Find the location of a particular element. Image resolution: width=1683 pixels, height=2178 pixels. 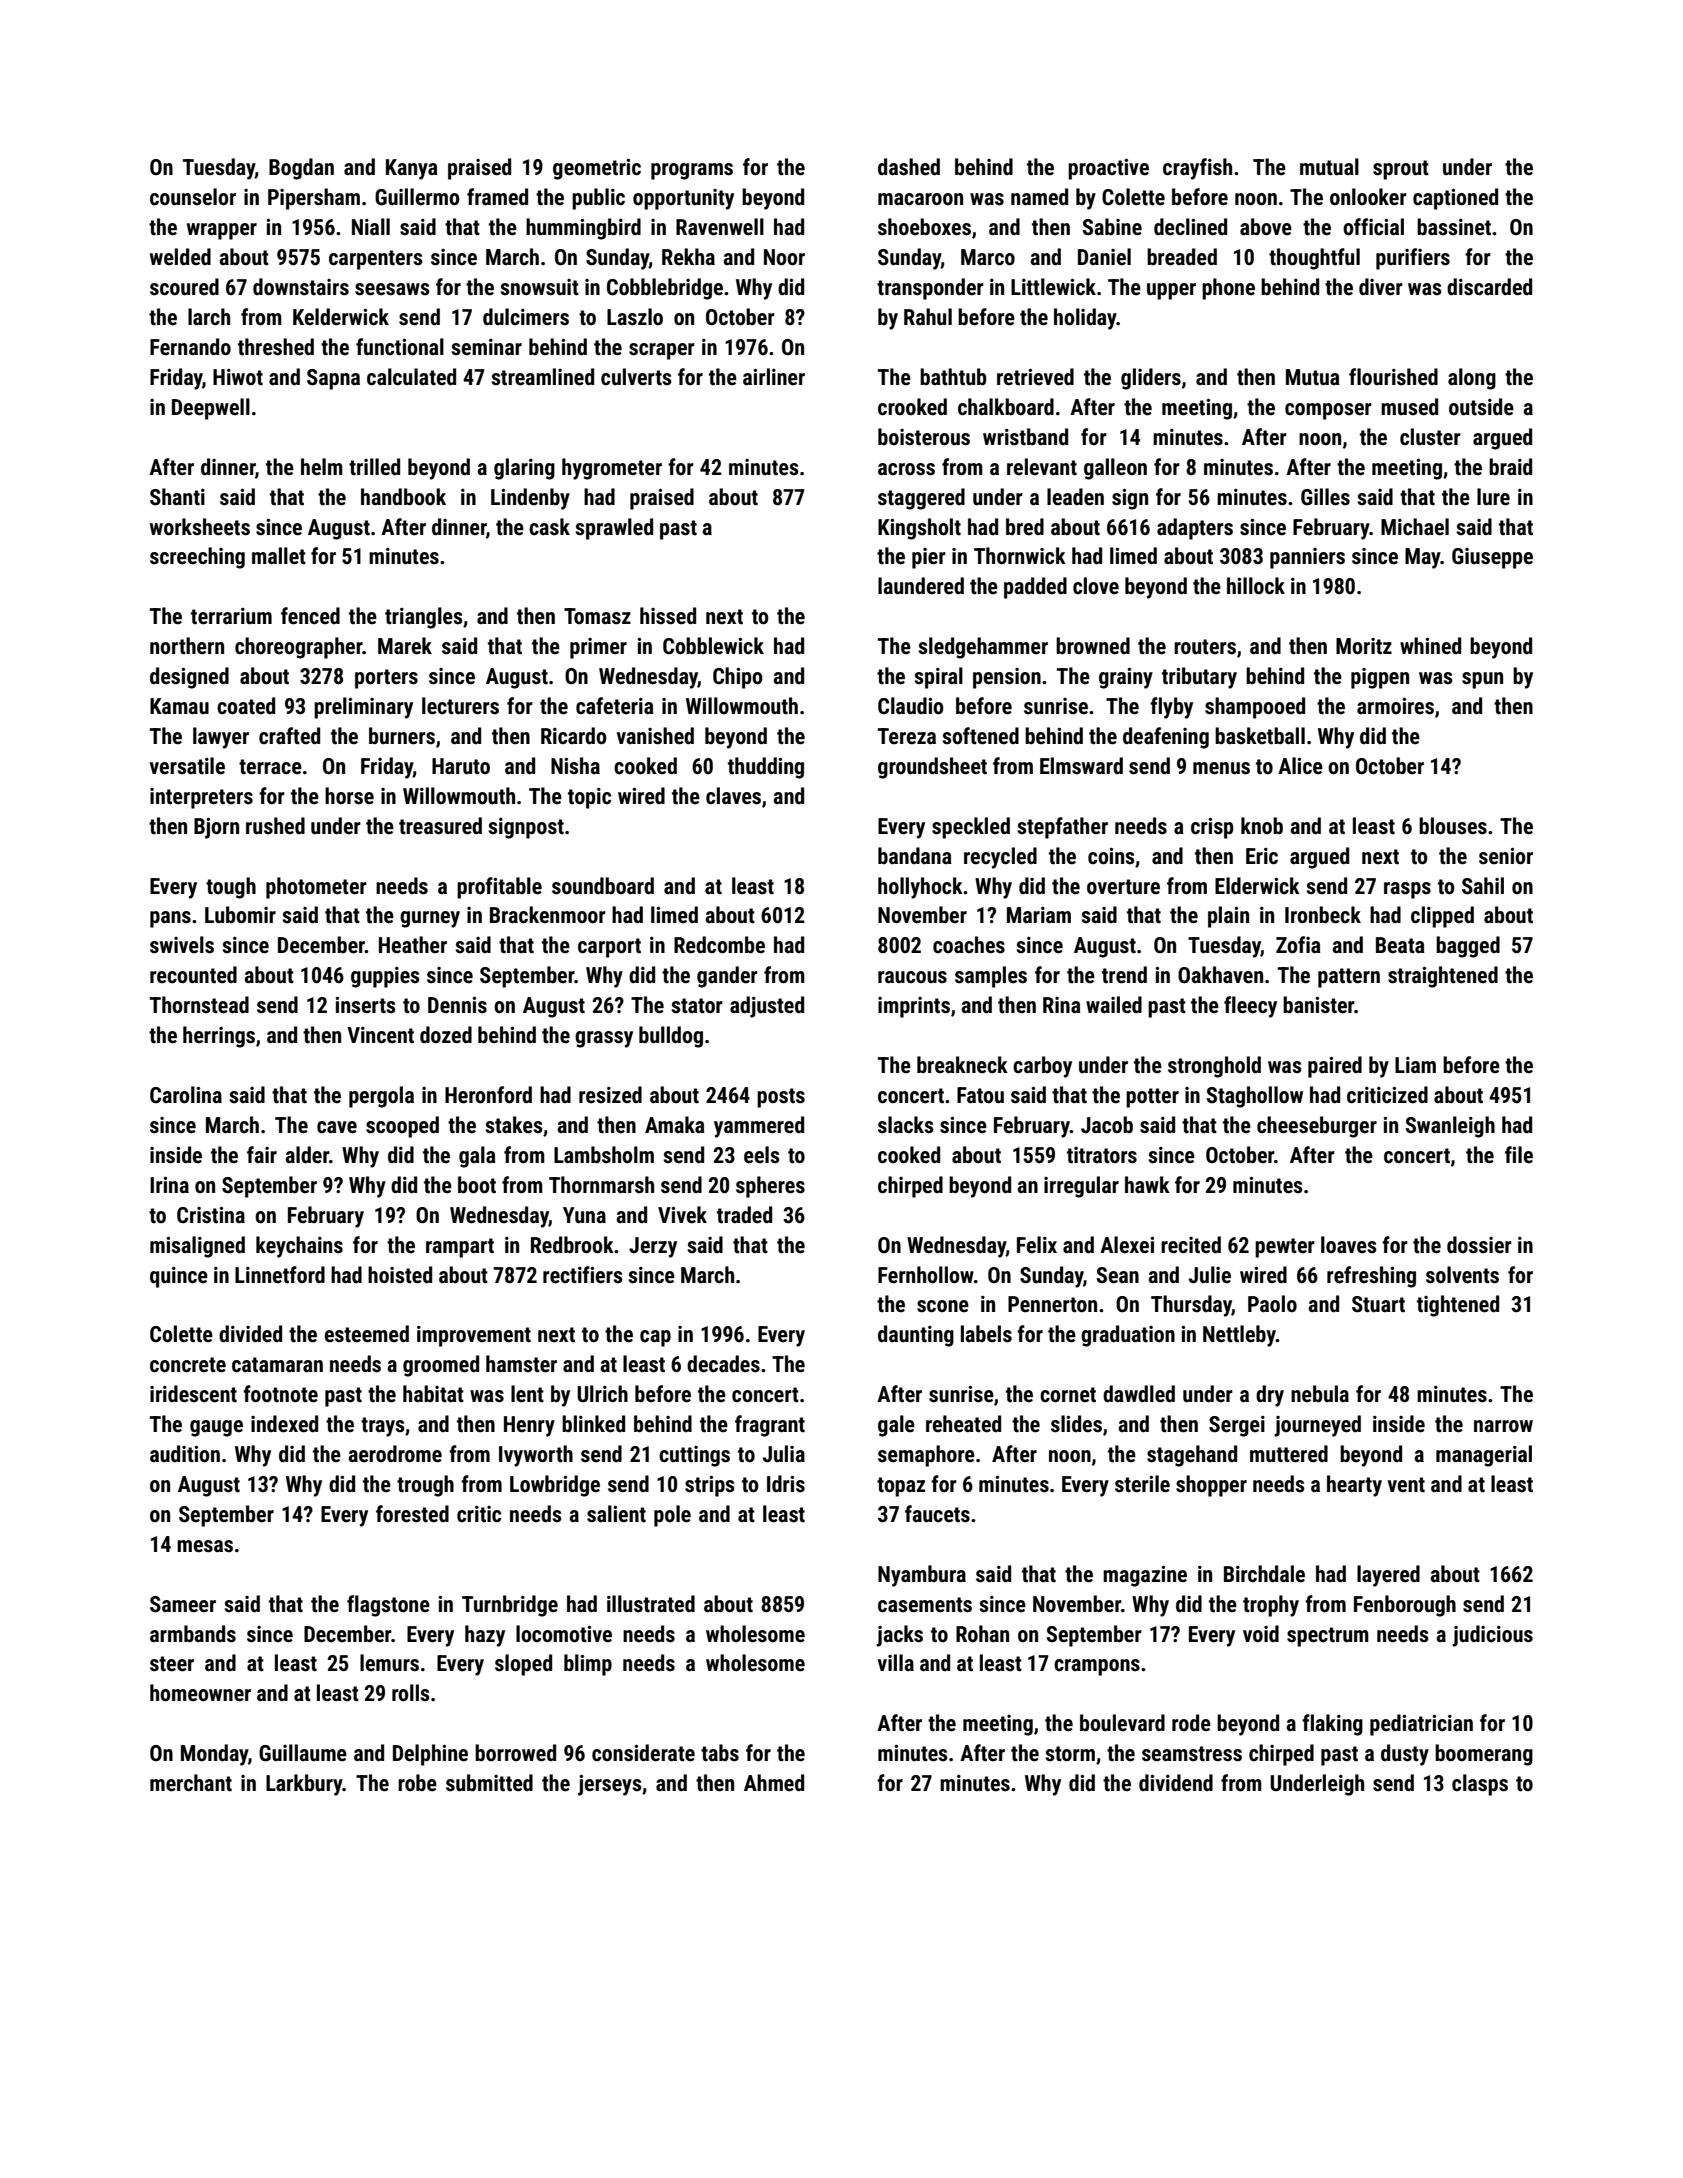

geometric is located at coordinates (597, 169).
